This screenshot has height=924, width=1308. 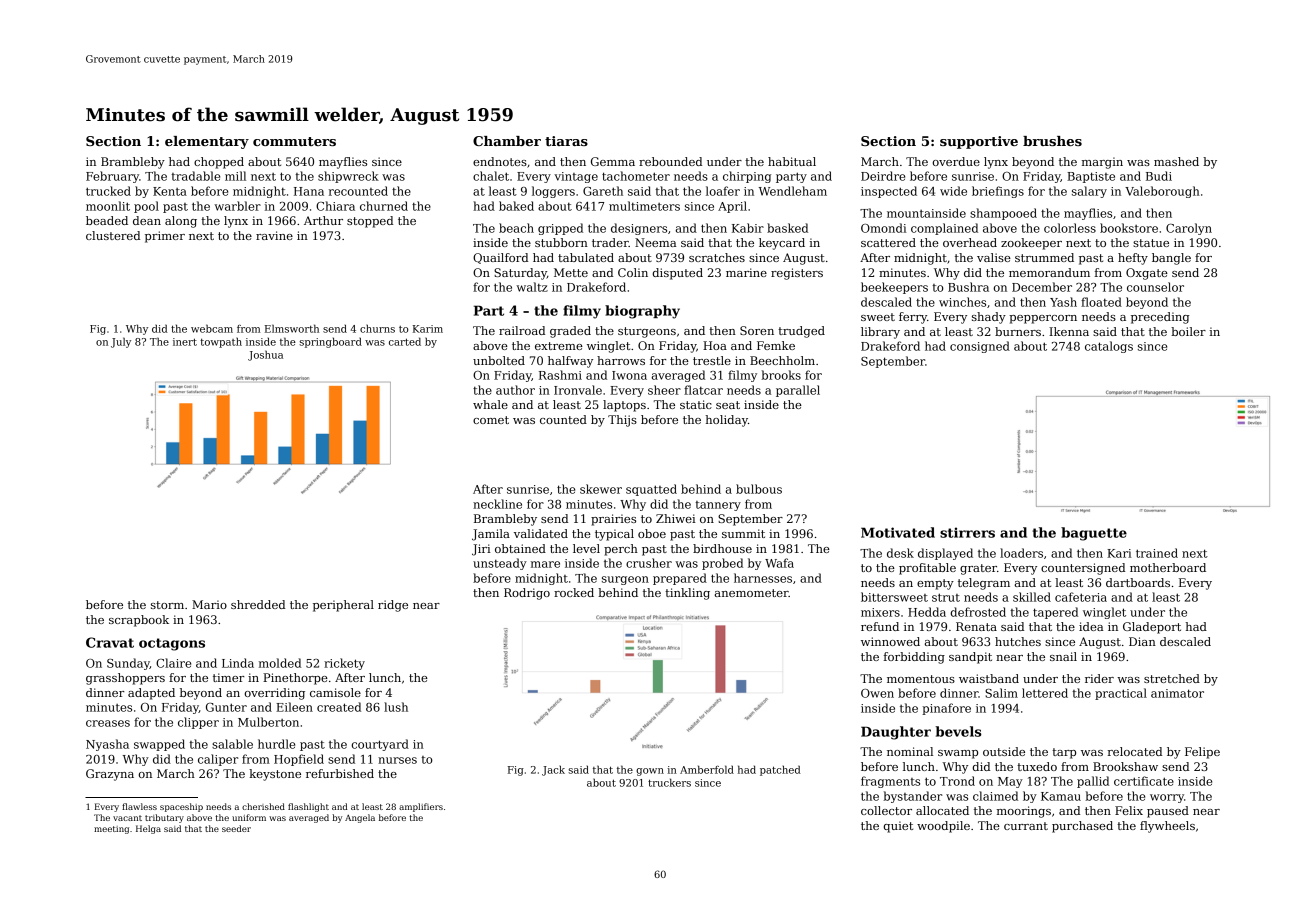 I want to click on valise, so click(x=994, y=257).
